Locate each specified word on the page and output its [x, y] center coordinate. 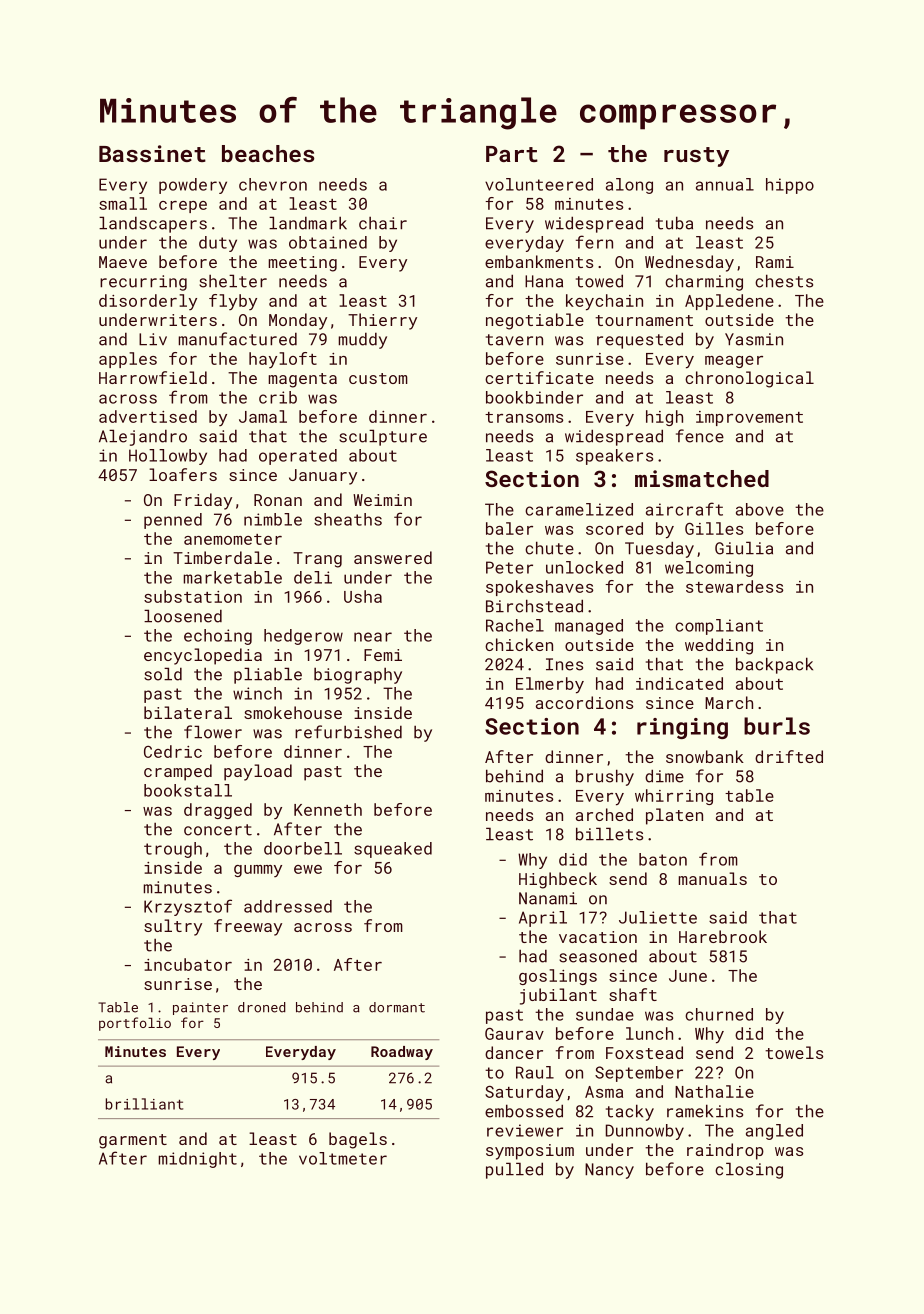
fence [700, 436]
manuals [713, 878]
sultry [173, 927]
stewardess [734, 586]
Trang [317, 560]
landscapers [153, 224]
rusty [696, 157]
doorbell [303, 848]
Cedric [173, 751]
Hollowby [168, 457]
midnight [198, 1160]
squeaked [393, 850]
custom [378, 378]
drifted [789, 756]
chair [383, 223]
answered [393, 557]
